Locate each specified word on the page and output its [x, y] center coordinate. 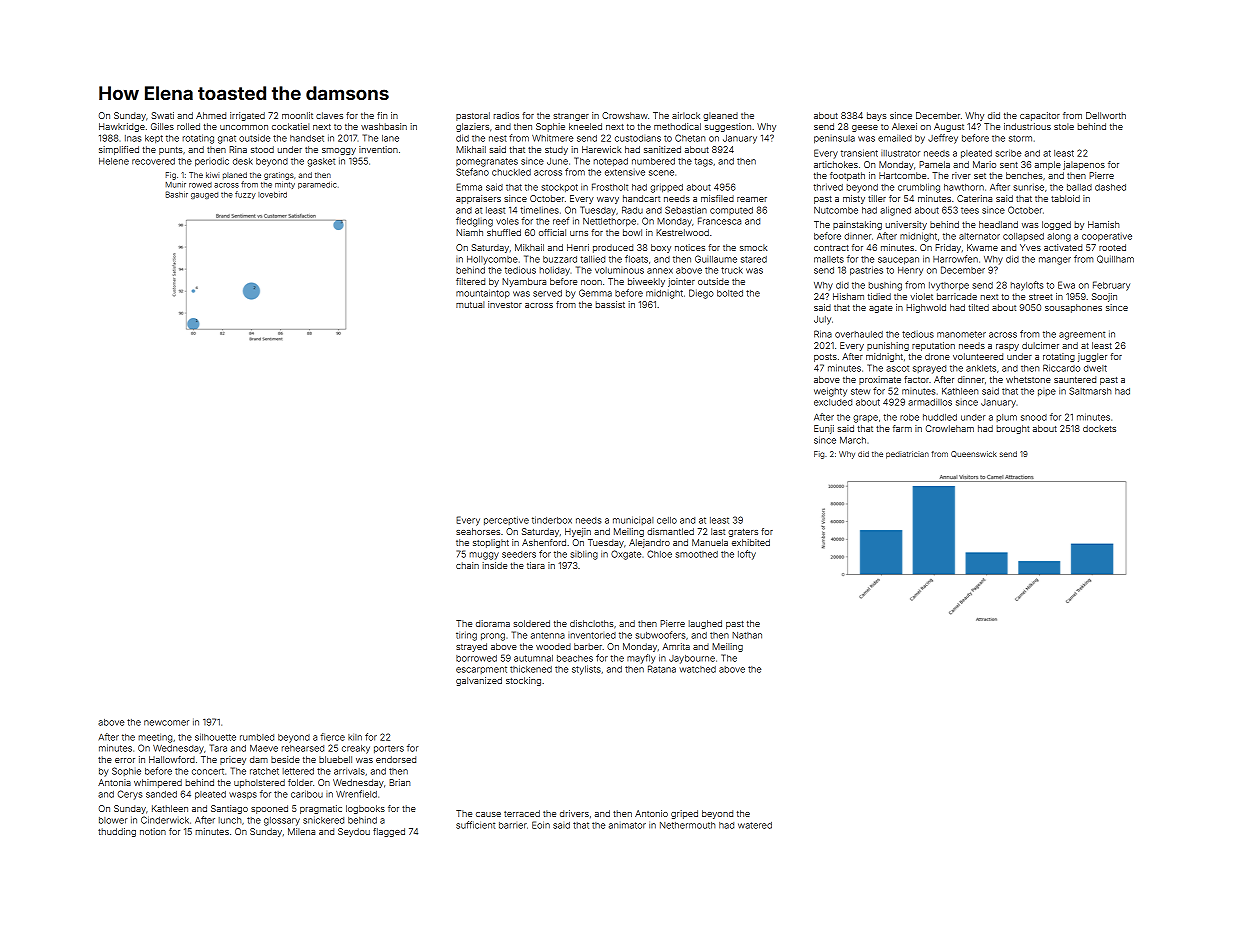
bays [877, 116]
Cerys [130, 795]
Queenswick [974, 454]
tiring [466, 636]
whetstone [1028, 379]
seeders [519, 554]
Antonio [651, 813]
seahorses [478, 531]
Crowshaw [625, 115]
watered [755, 825]
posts [825, 358]
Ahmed [211, 115]
